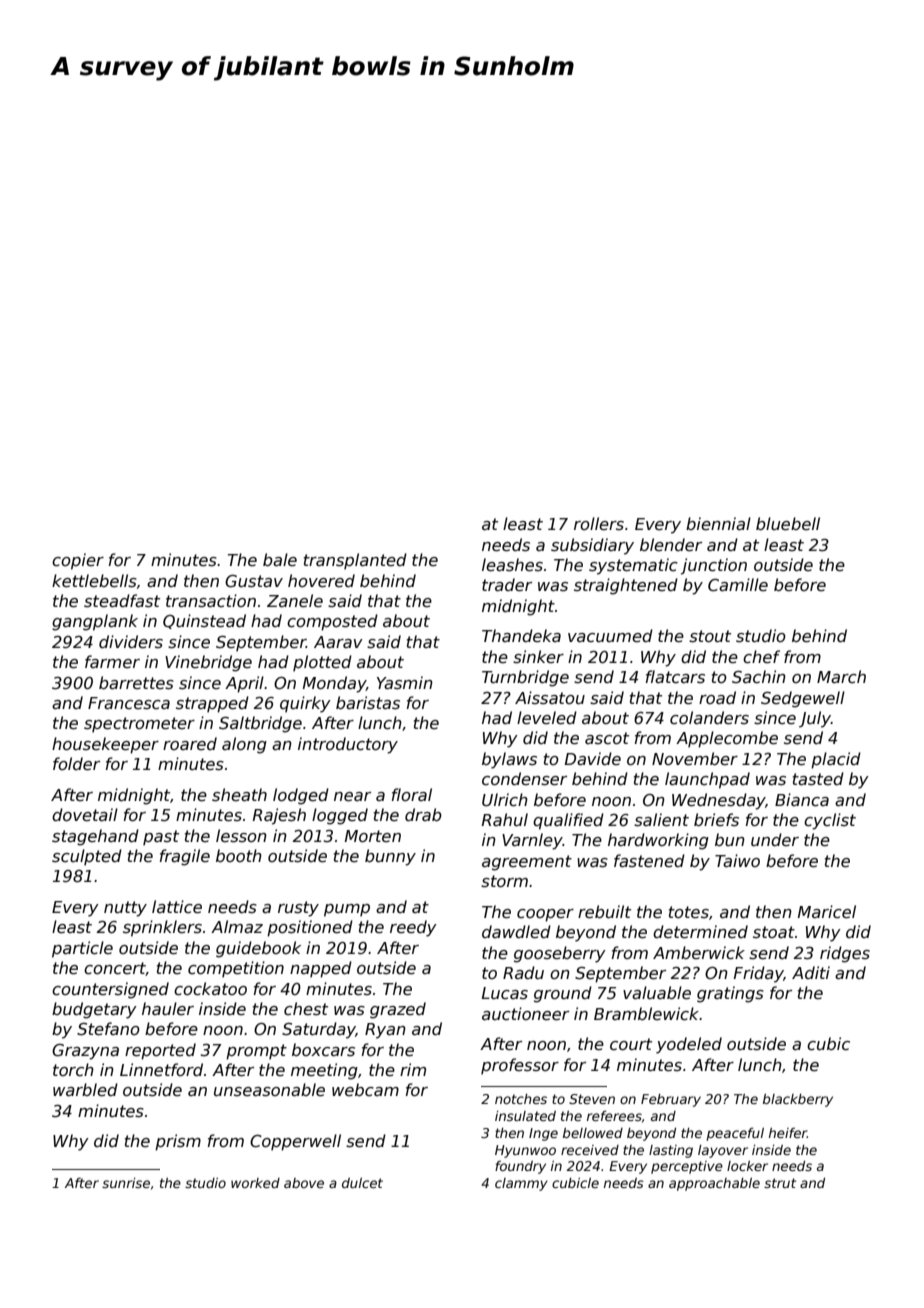  What do you see at coordinates (671, 545) in the page?
I see `blender` at bounding box center [671, 545].
